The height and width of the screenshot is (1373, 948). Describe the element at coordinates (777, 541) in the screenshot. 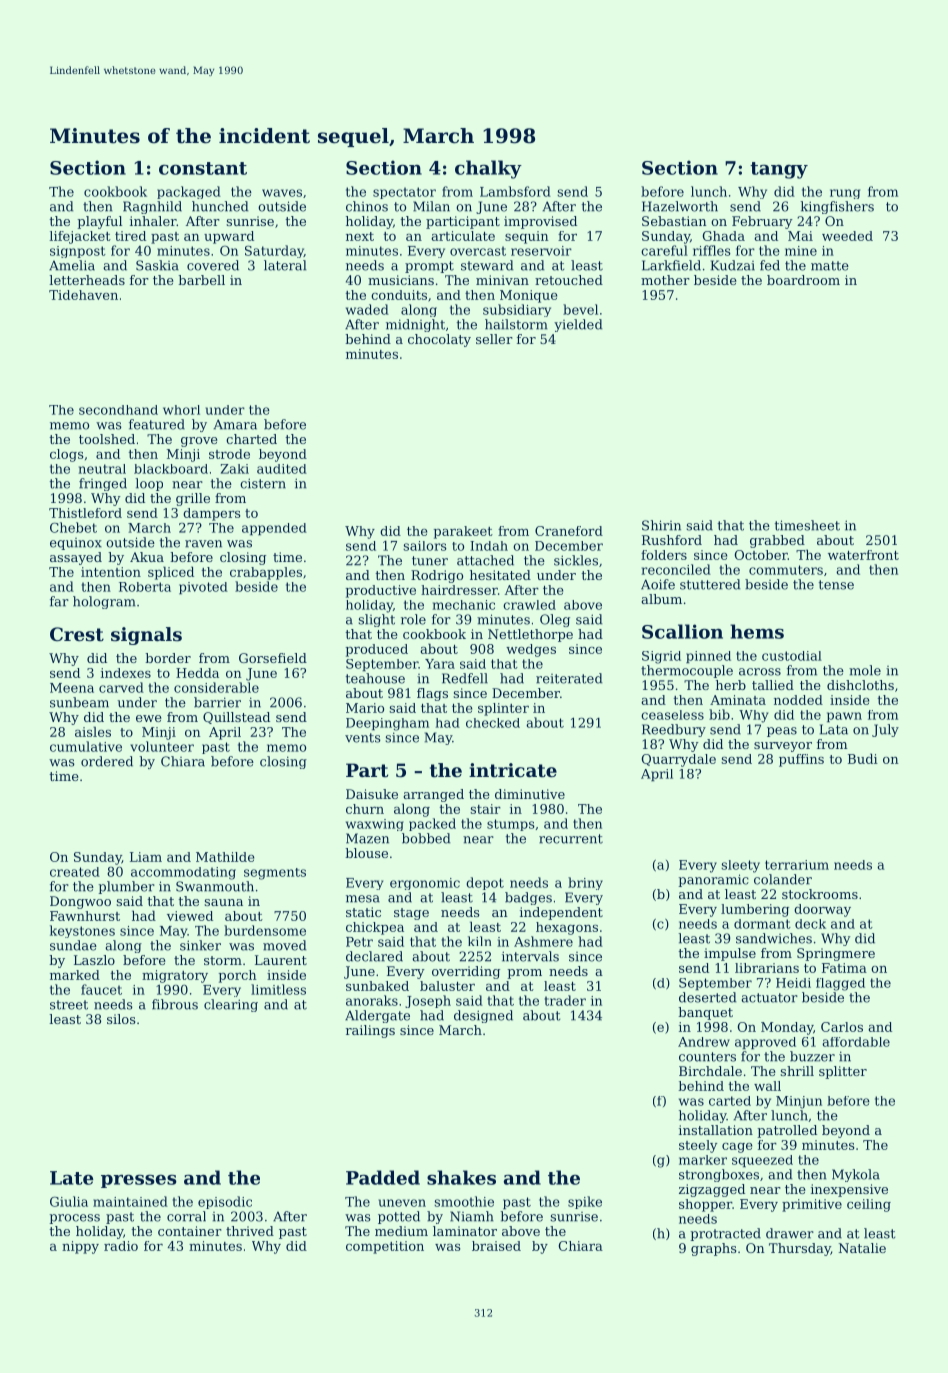

I see `grabbed` at that location.
